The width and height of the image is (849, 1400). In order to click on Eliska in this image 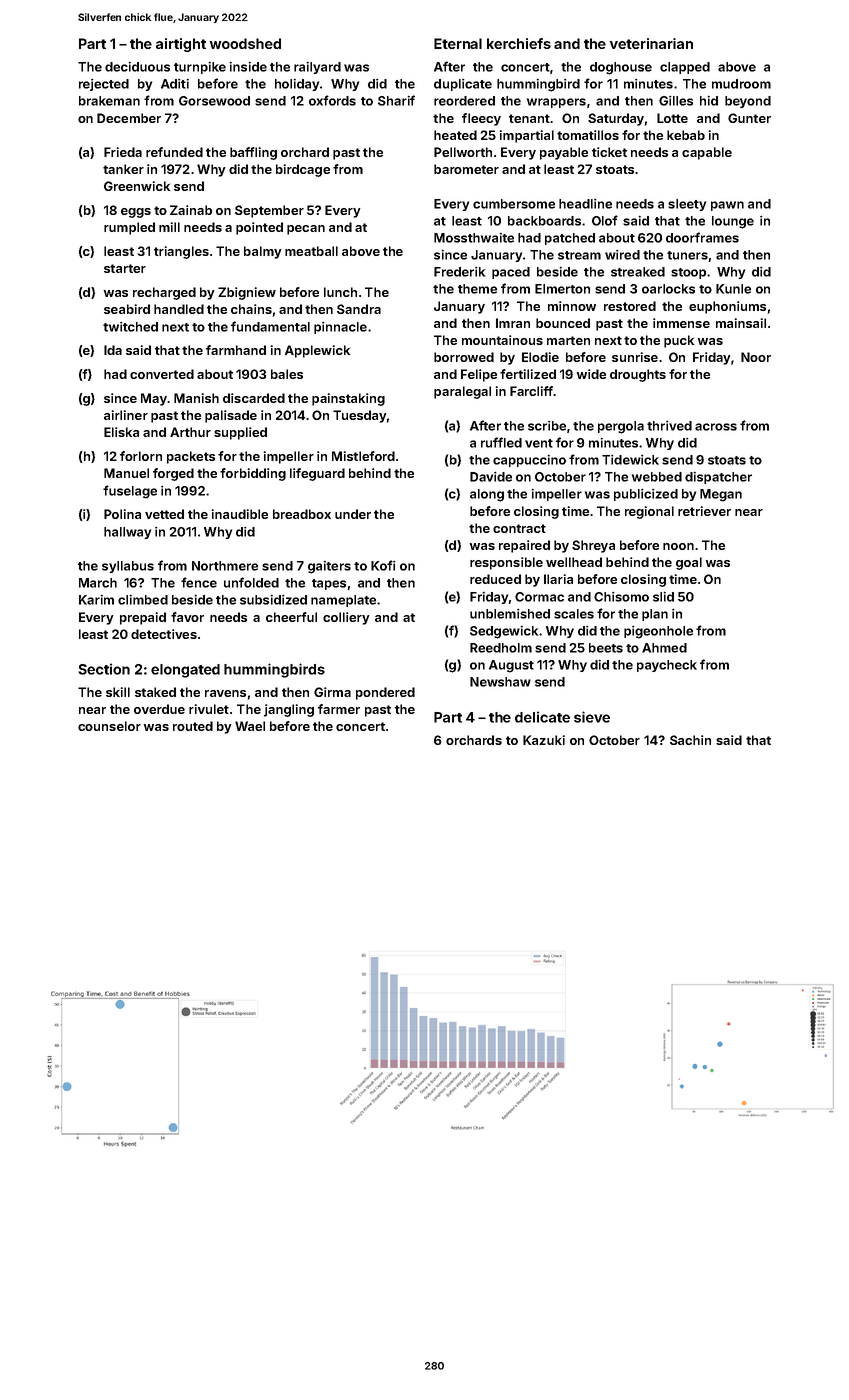, I will do `click(121, 432)`.
